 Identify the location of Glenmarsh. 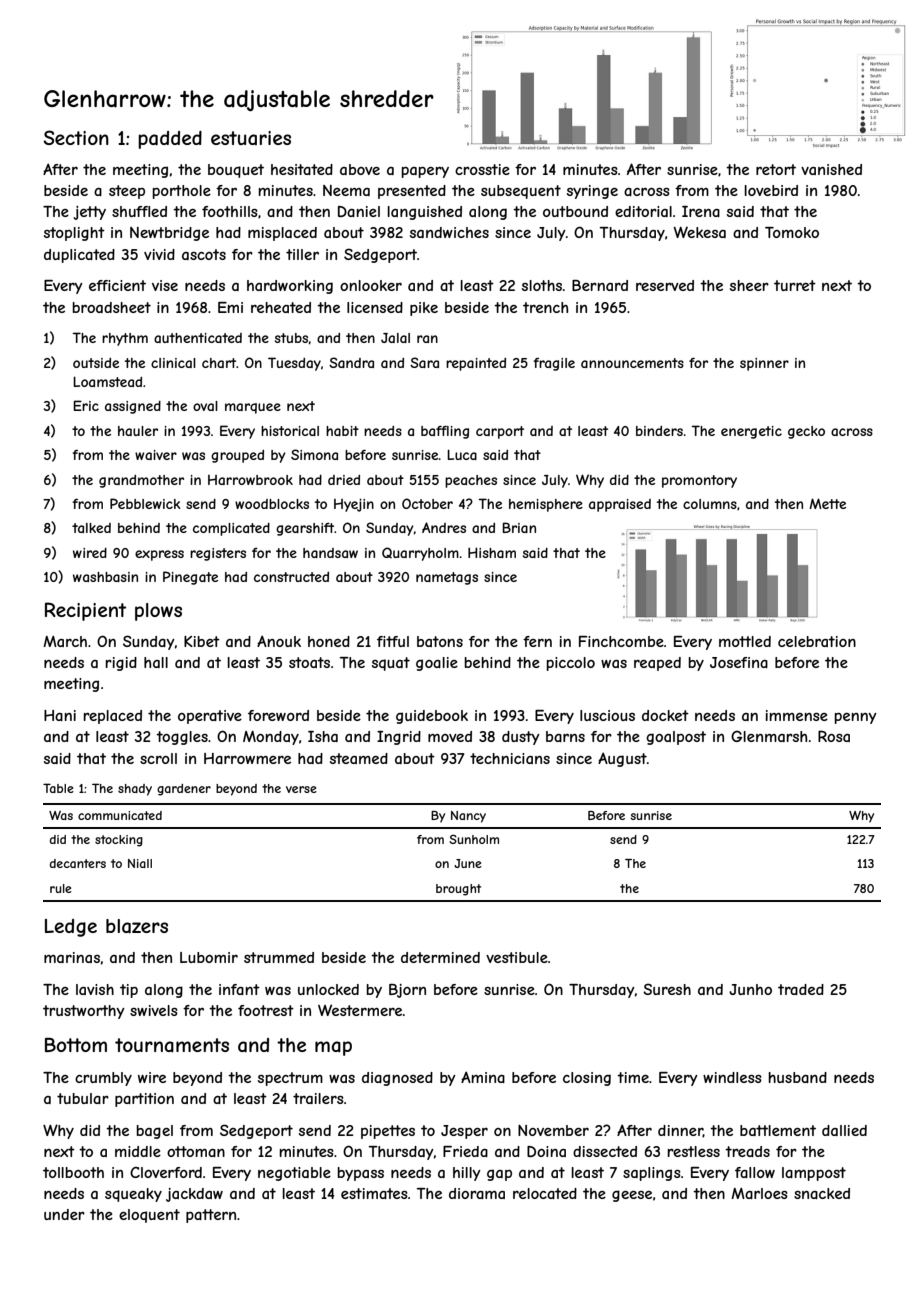
(769, 736).
